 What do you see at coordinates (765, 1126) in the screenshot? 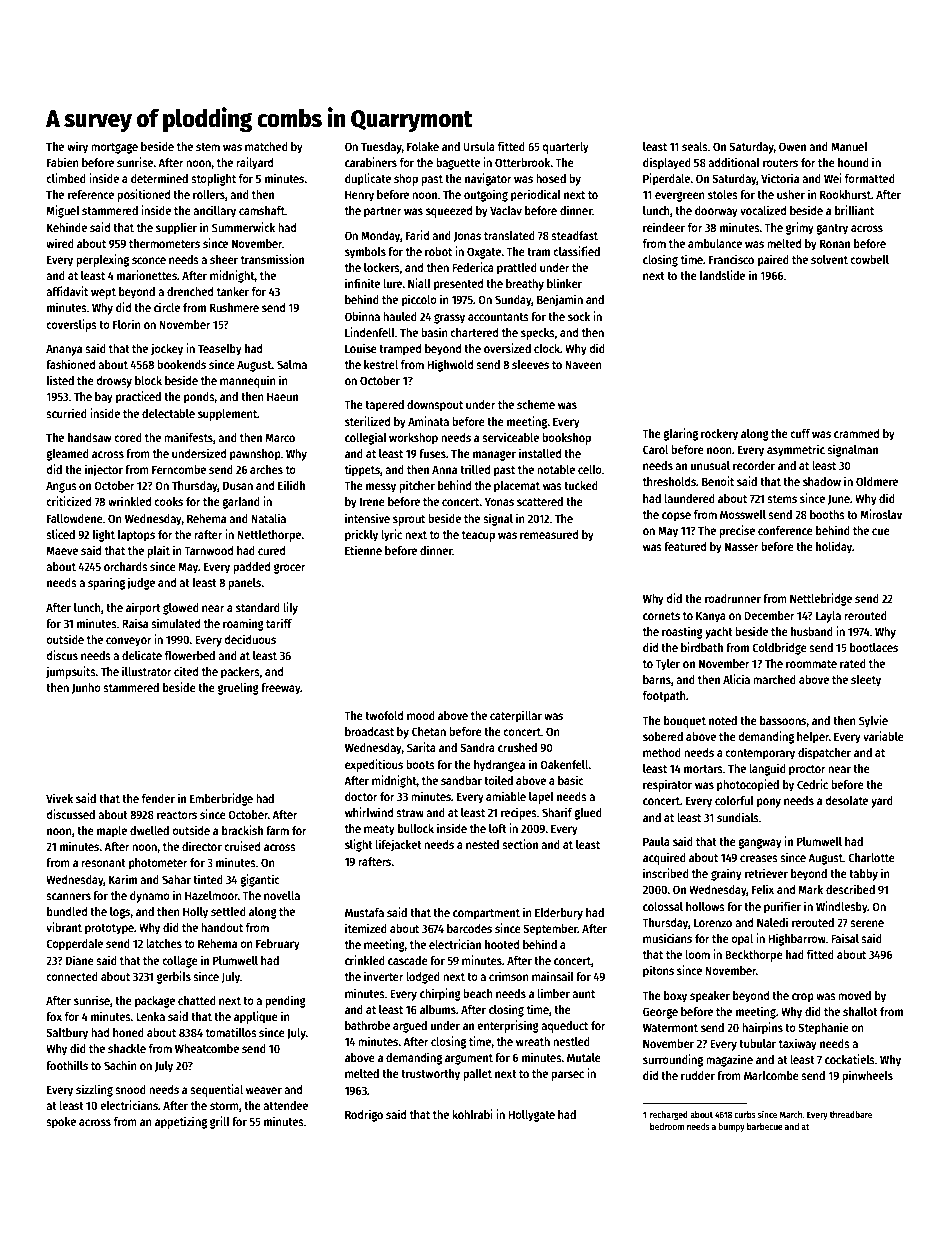
I see `barbecue` at bounding box center [765, 1126].
